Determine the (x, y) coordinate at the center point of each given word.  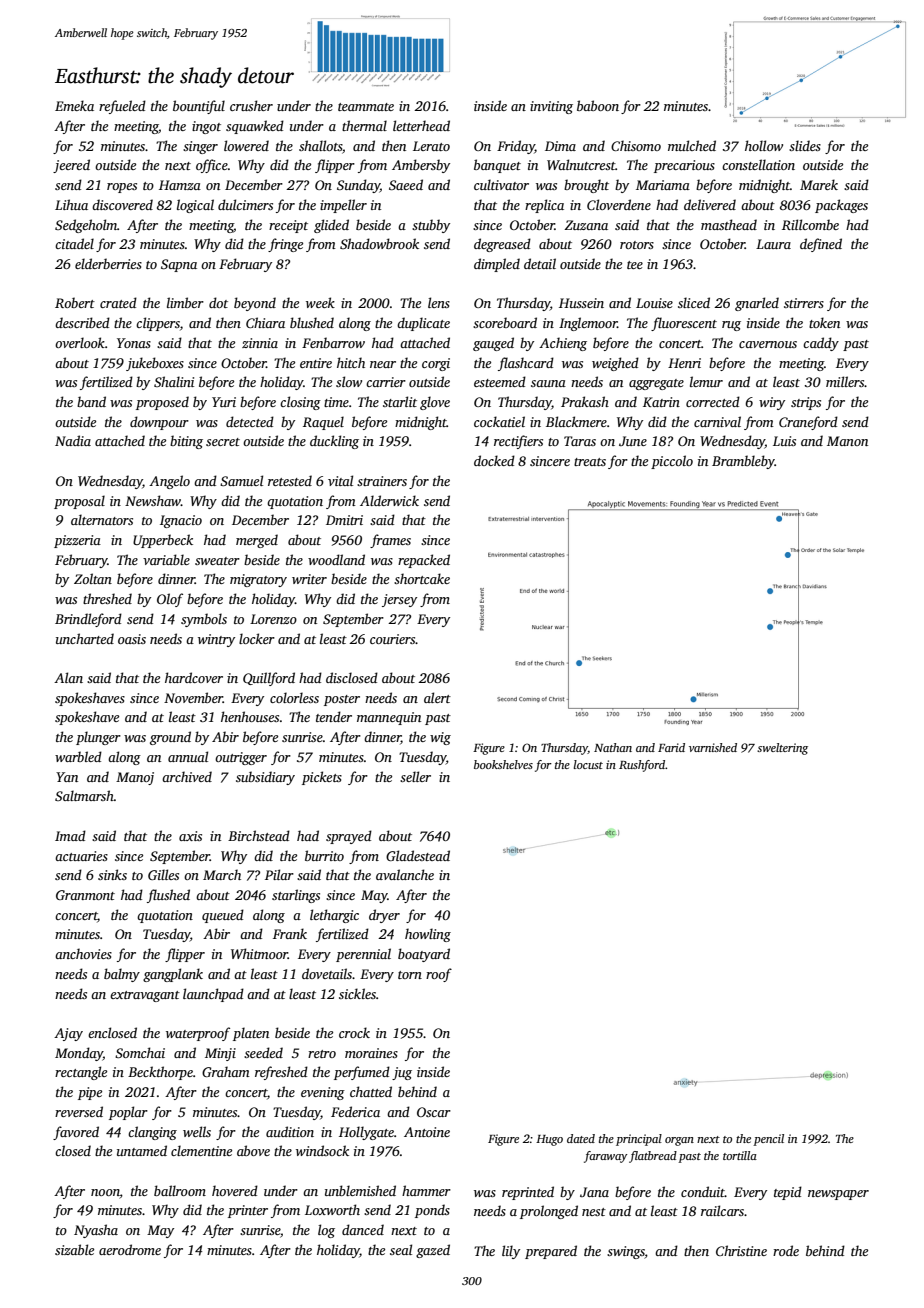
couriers (393, 639)
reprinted (528, 1193)
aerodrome (130, 1249)
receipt (288, 226)
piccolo (672, 462)
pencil (768, 1140)
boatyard (424, 955)
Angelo (169, 482)
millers (845, 381)
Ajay (68, 1034)
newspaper (838, 1195)
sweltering (782, 749)
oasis (132, 639)
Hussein (581, 303)
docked (494, 460)
